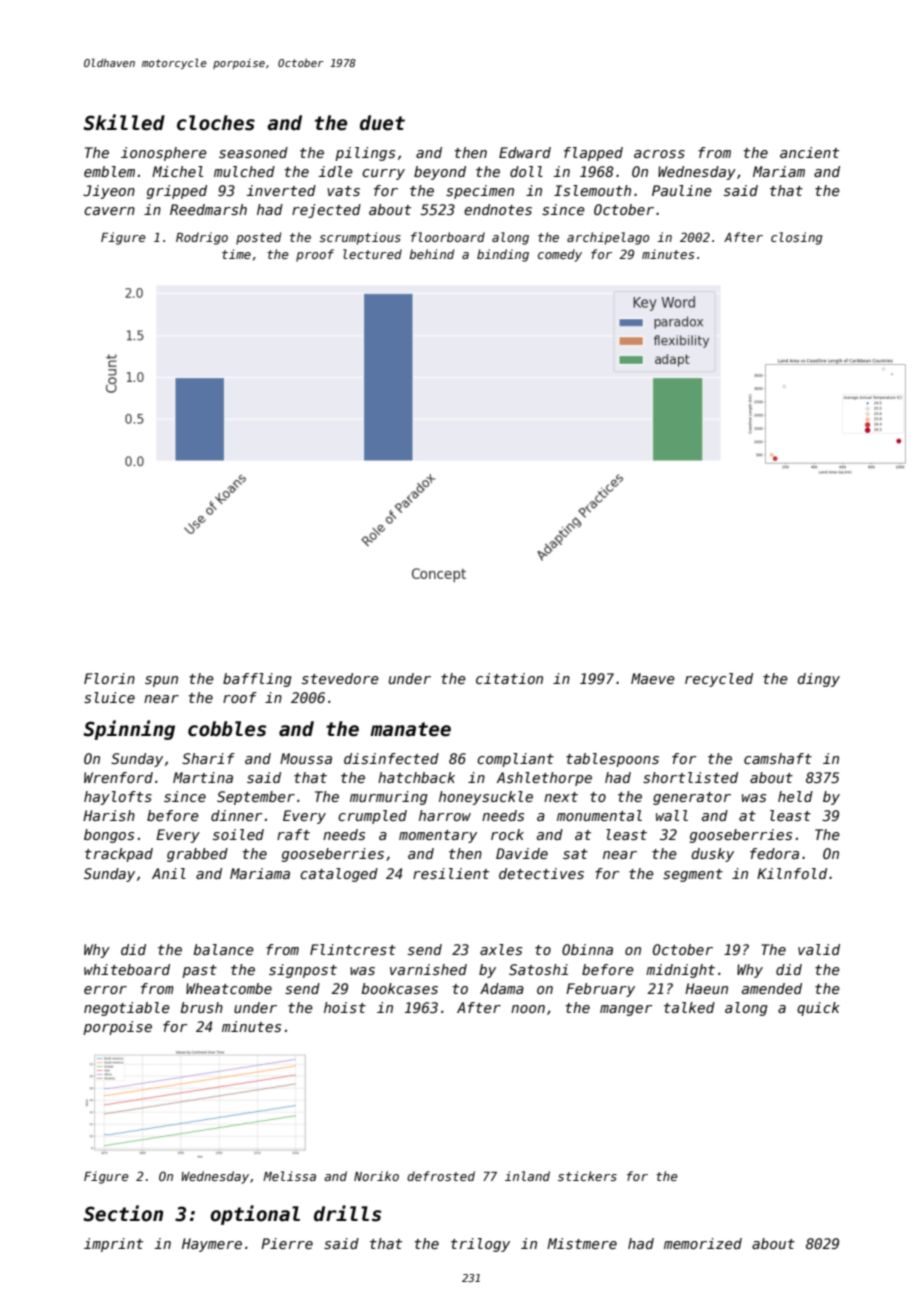  Describe the element at coordinates (612, 760) in the screenshot. I see `tablespoons` at that location.
